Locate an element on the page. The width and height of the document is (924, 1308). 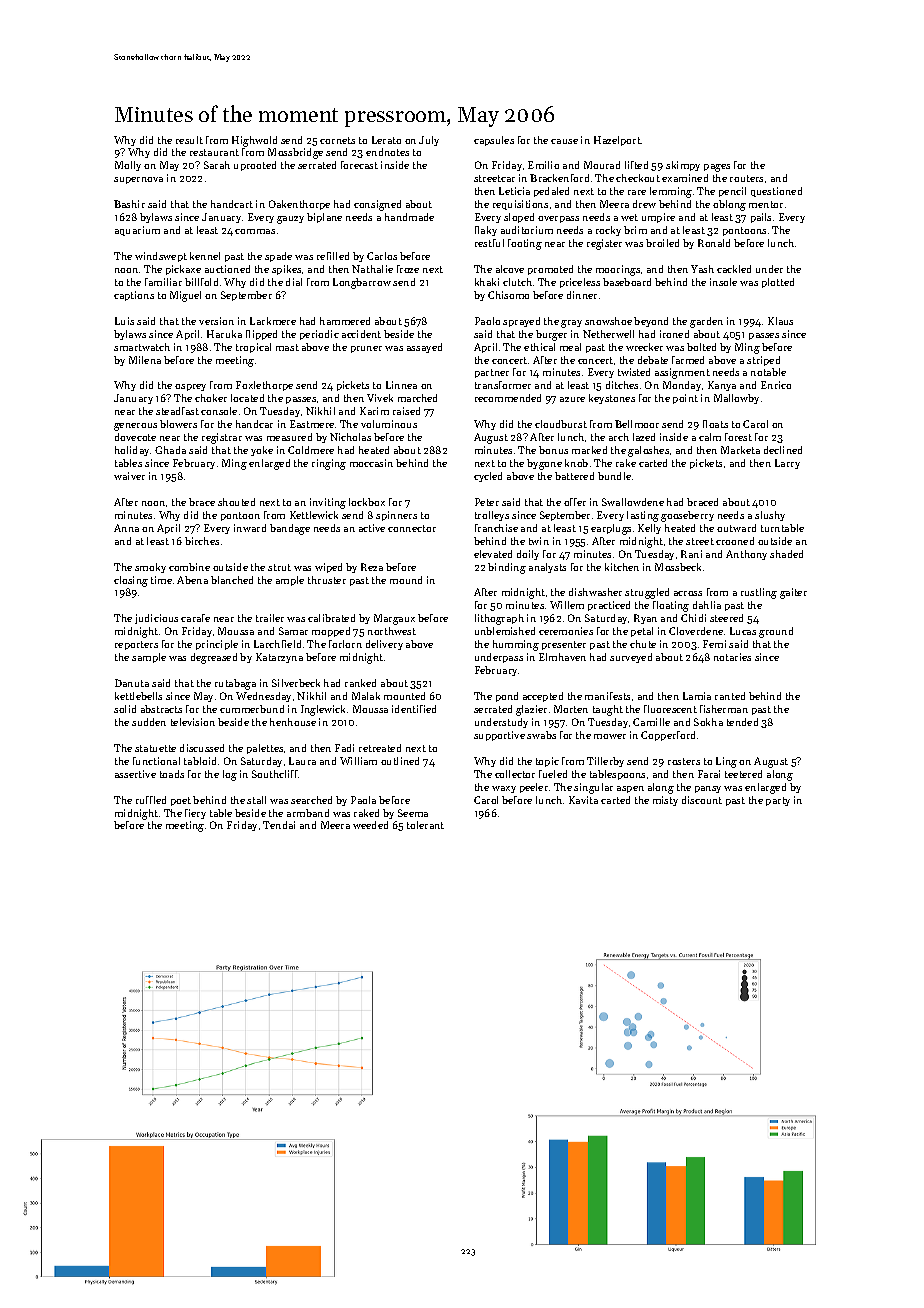
Reza is located at coordinates (372, 567).
